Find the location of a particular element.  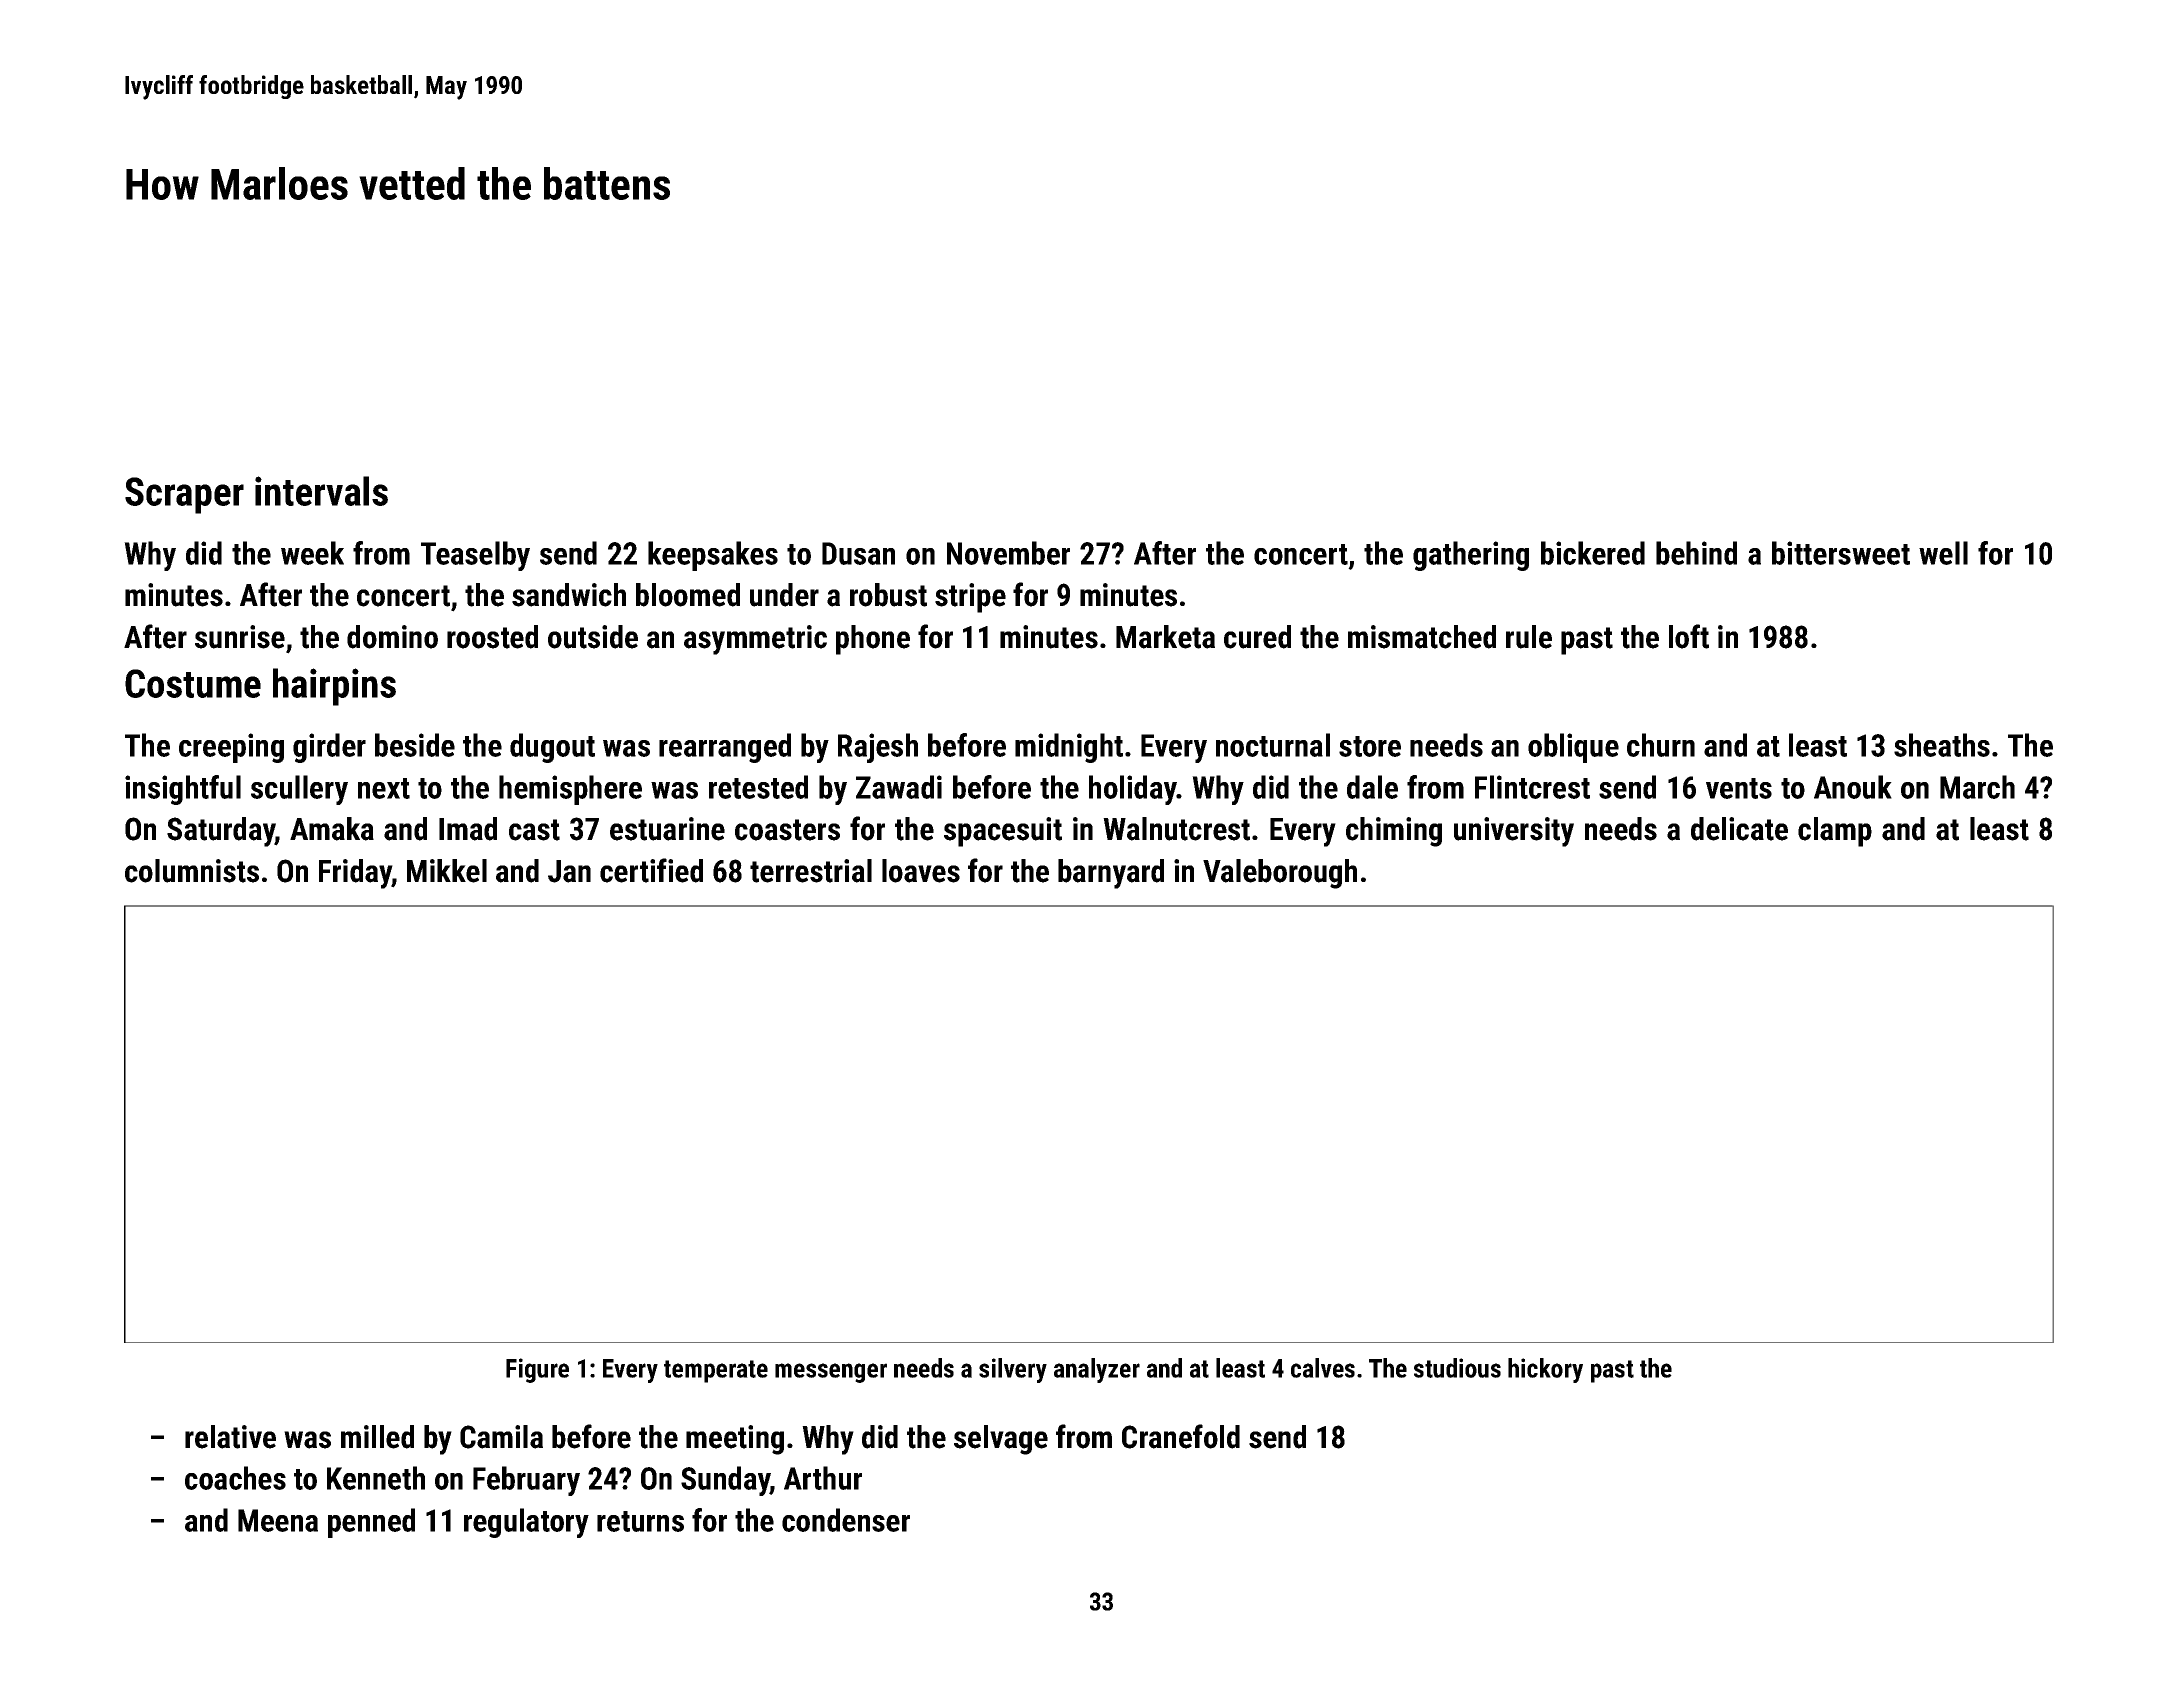

hickory is located at coordinates (1545, 1370).
